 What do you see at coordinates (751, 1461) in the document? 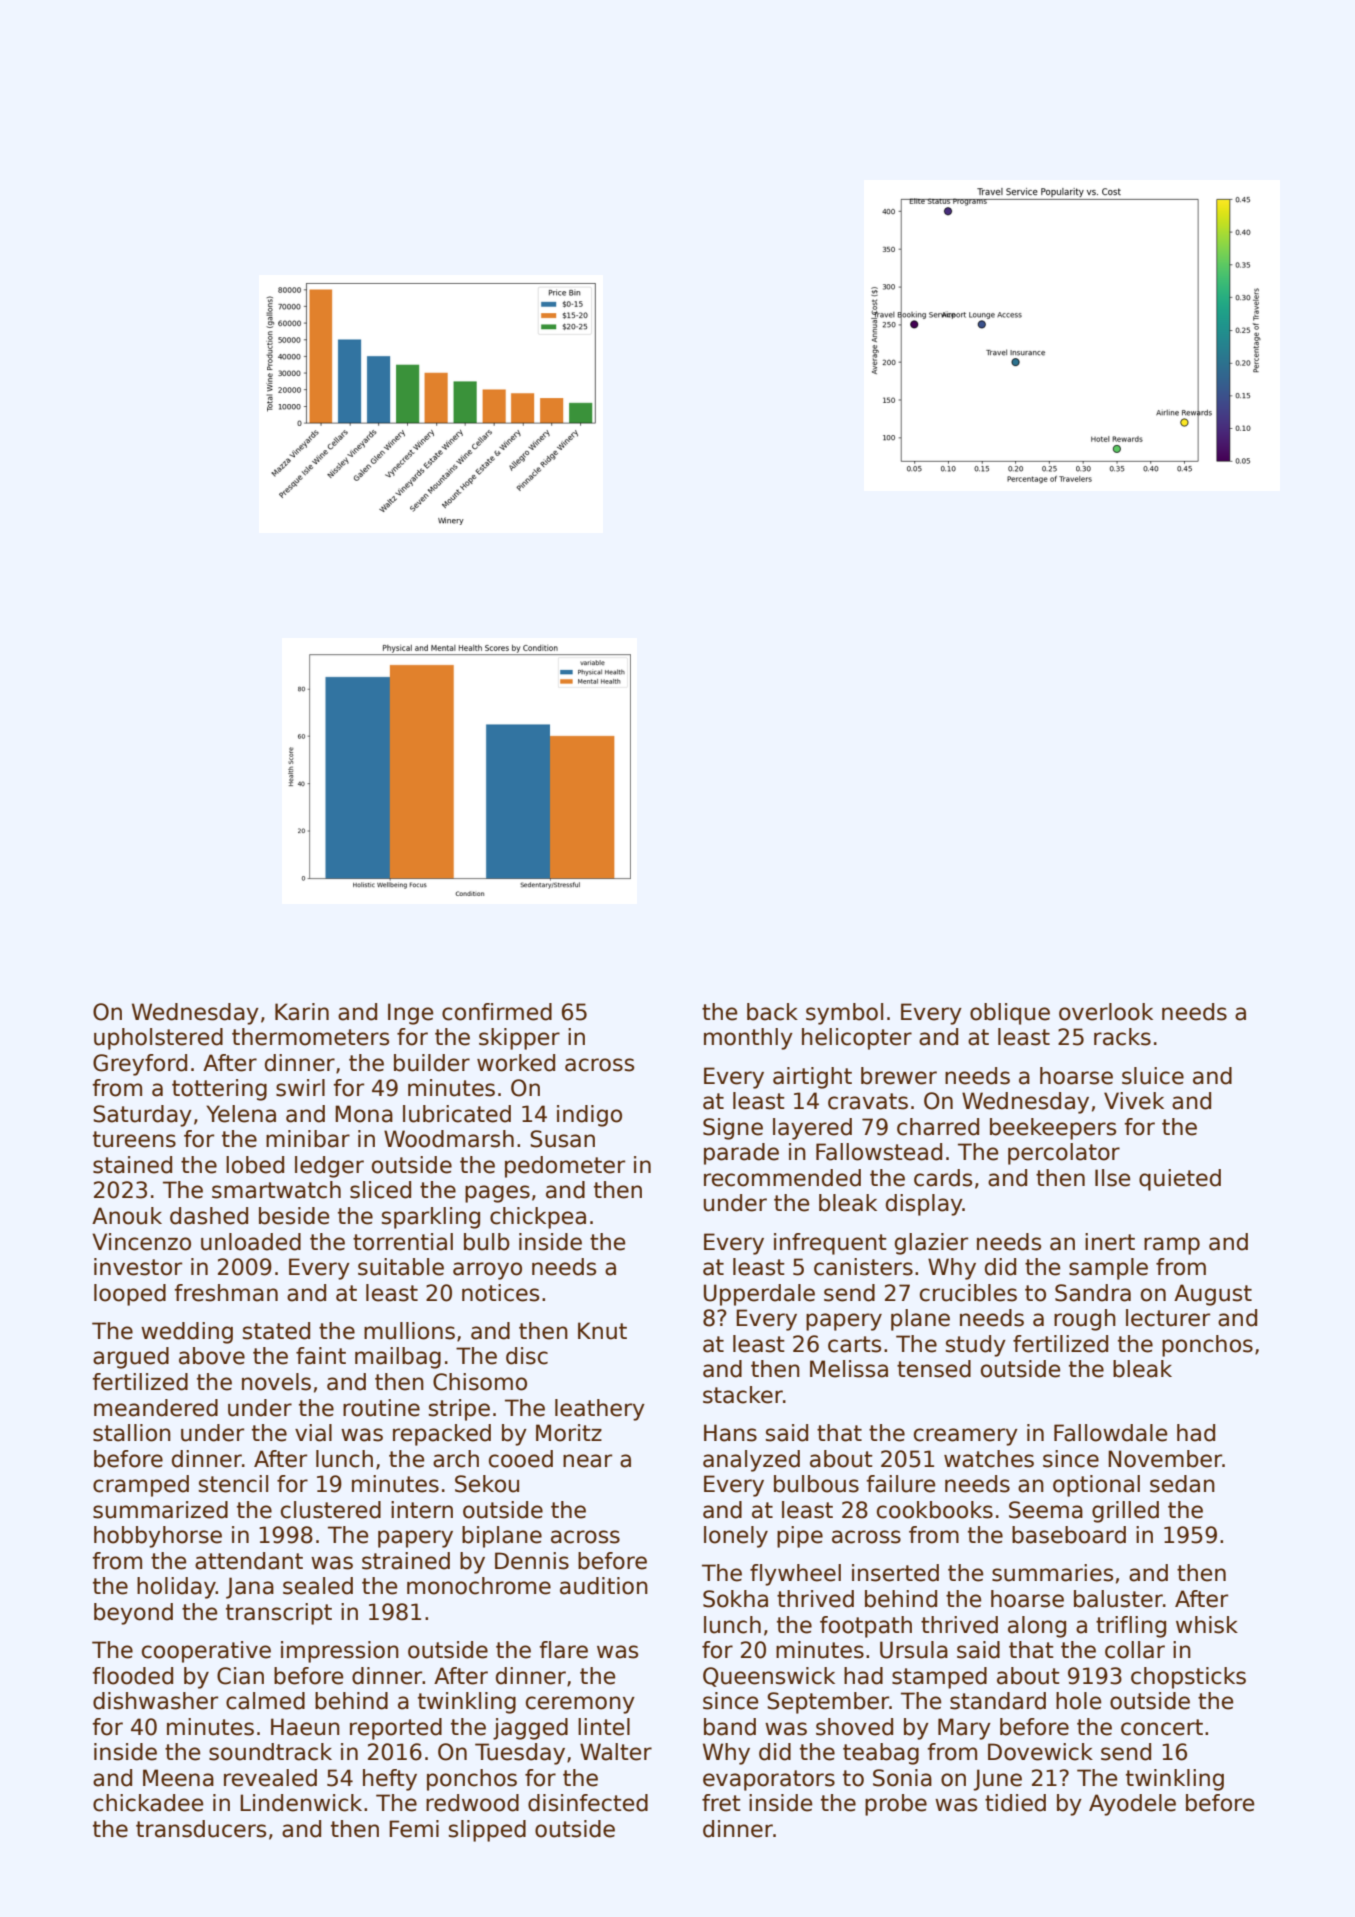
I see `analyzed` at bounding box center [751, 1461].
